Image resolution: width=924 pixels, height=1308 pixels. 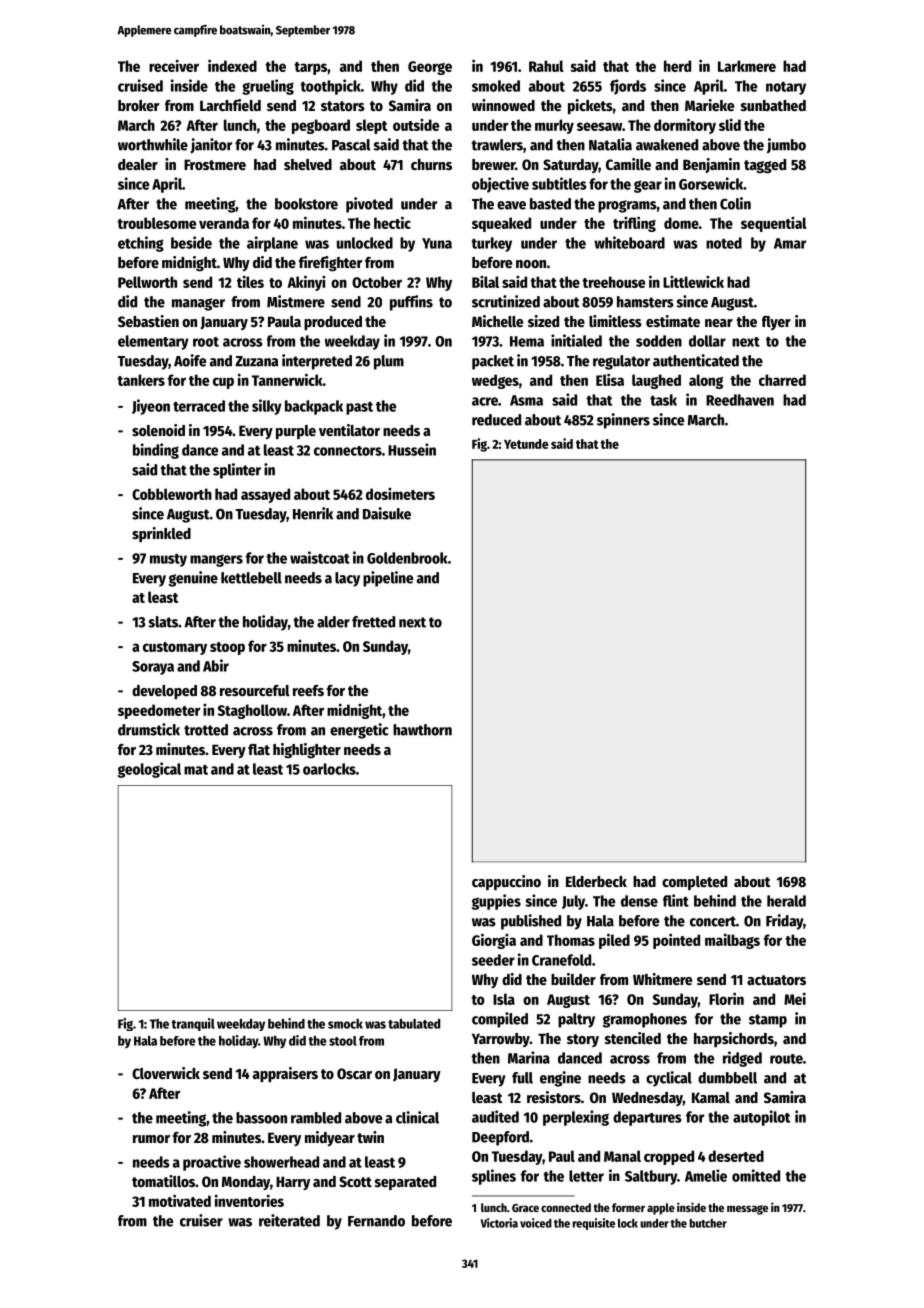 I want to click on Jiyeon, so click(x=151, y=407).
